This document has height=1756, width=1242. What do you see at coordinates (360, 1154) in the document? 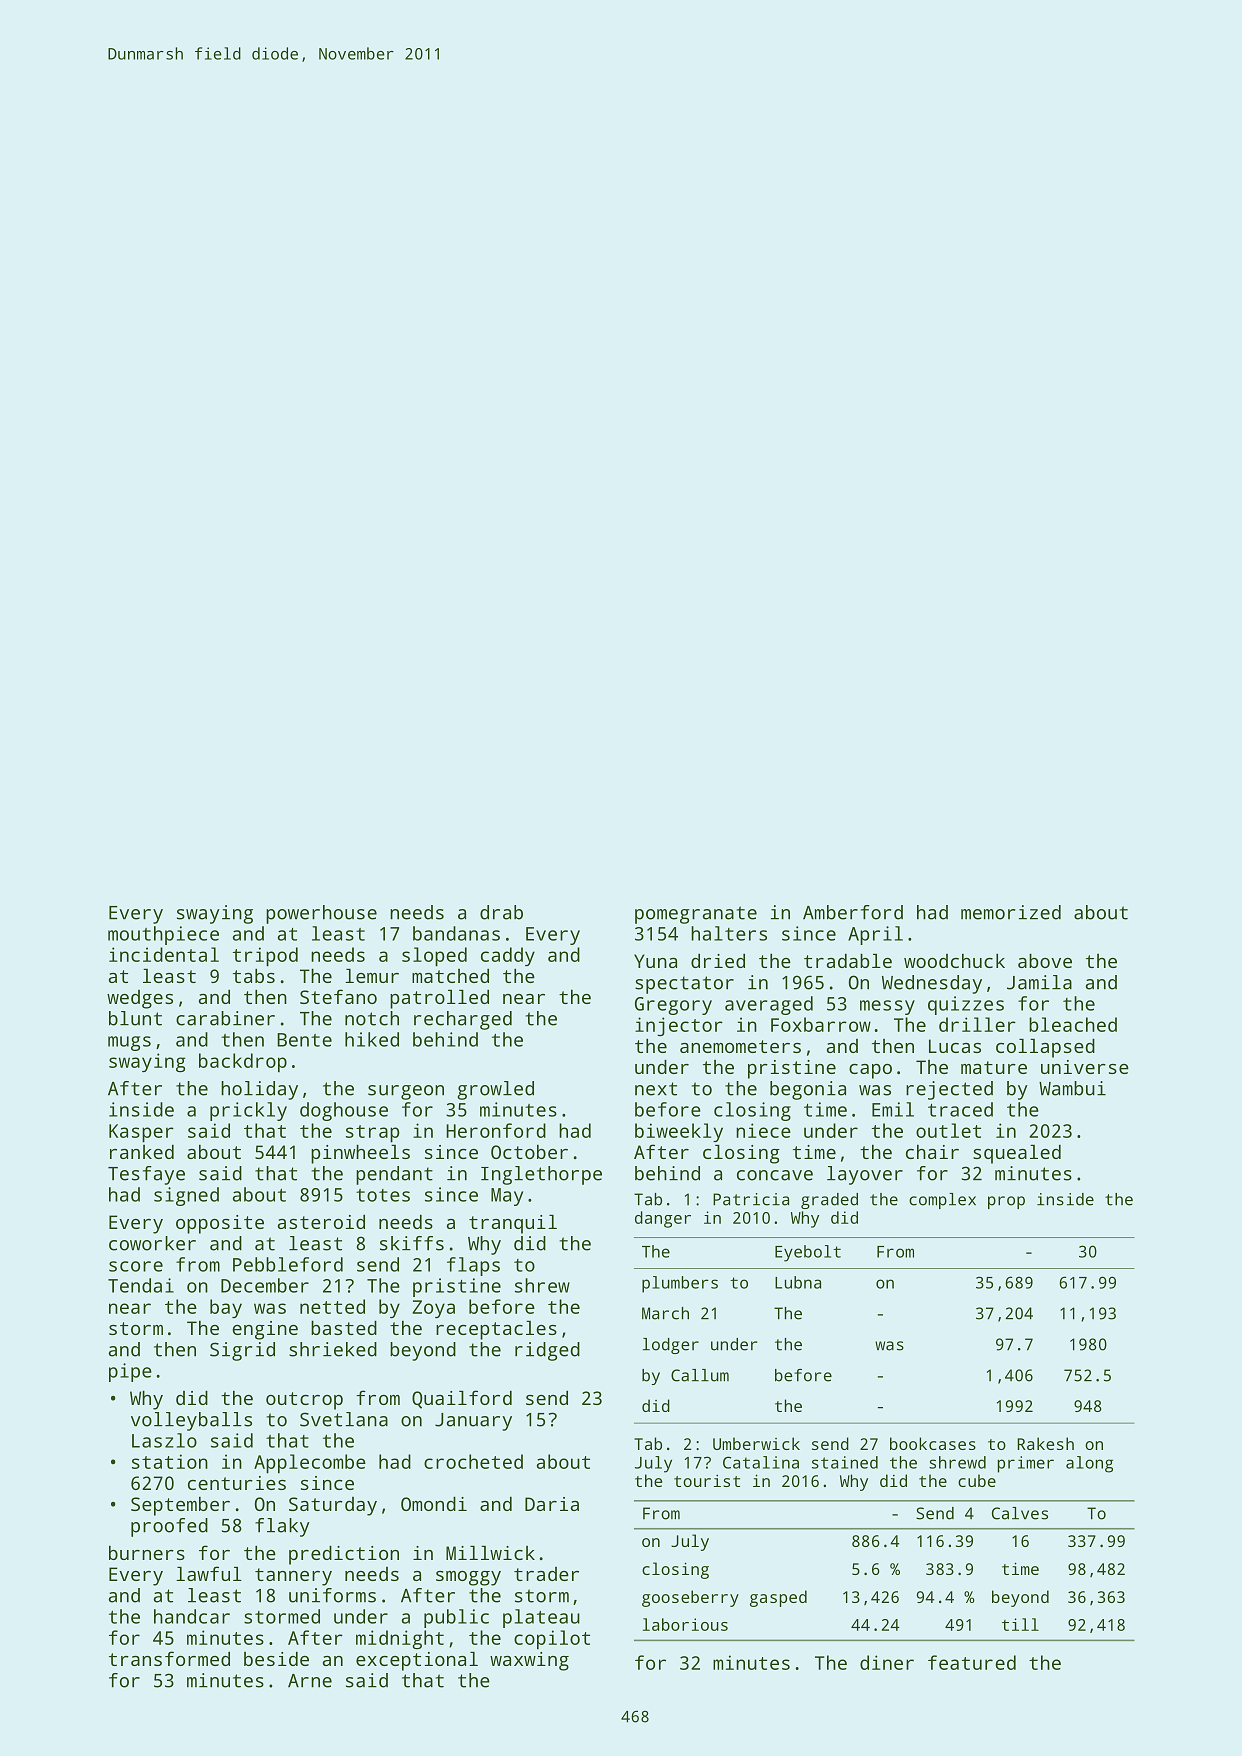
I see `pinwheels` at bounding box center [360, 1154].
